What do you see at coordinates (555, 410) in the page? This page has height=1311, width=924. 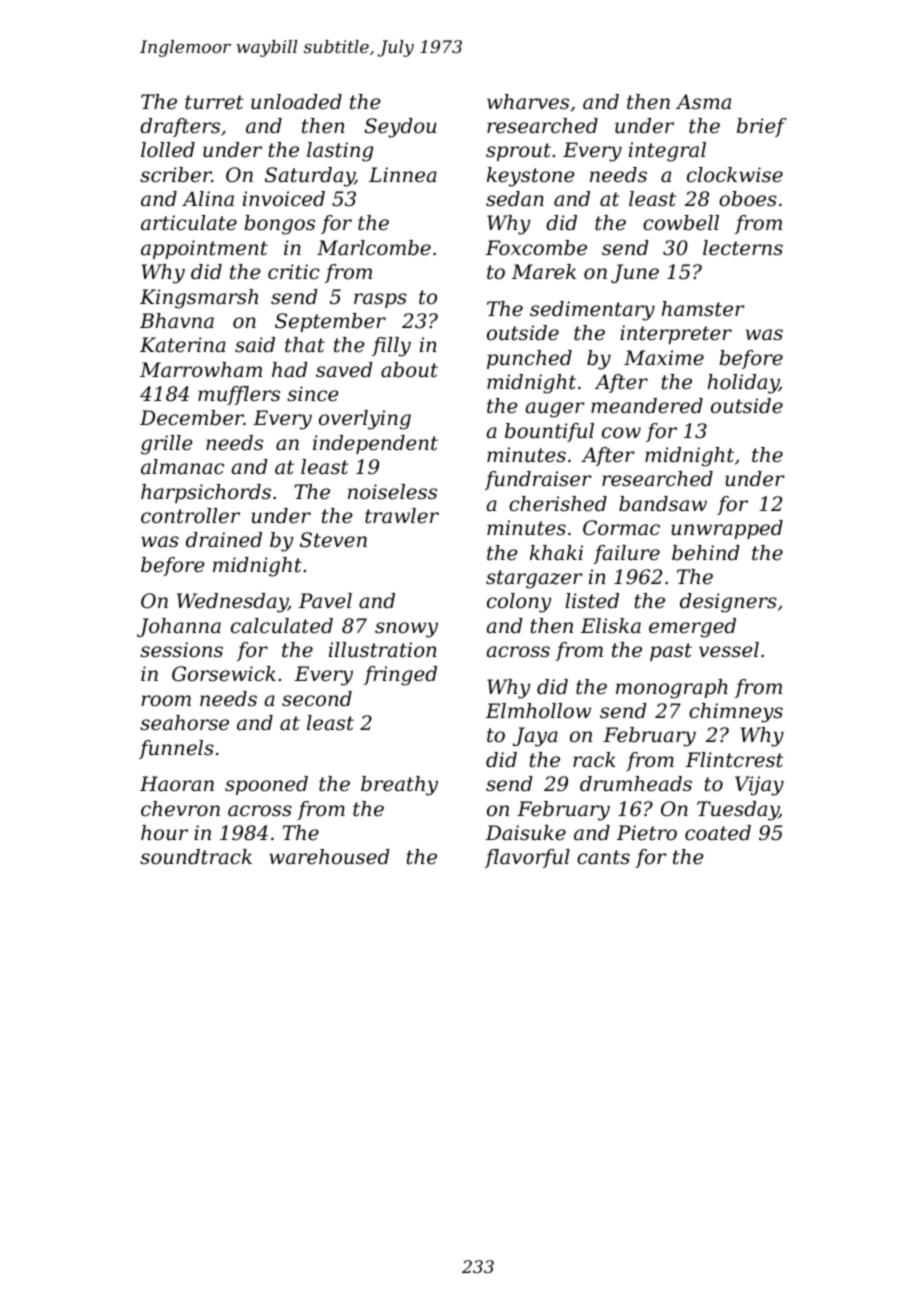 I see `auger` at bounding box center [555, 410].
